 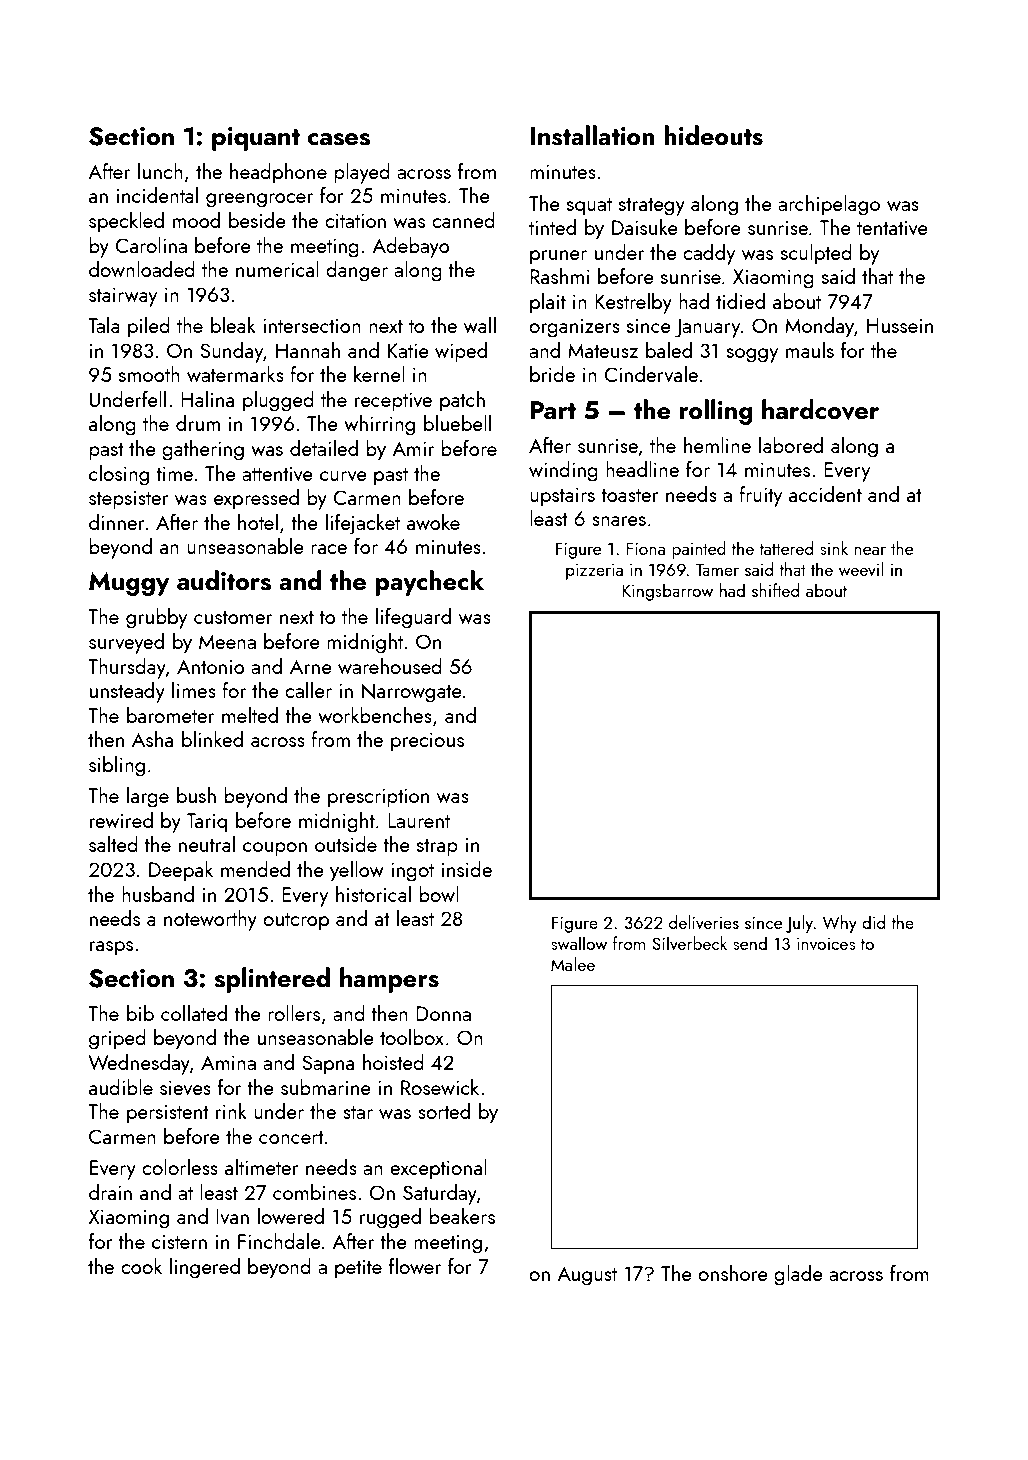 What do you see at coordinates (816, 254) in the screenshot?
I see `sculpted` at bounding box center [816, 254].
